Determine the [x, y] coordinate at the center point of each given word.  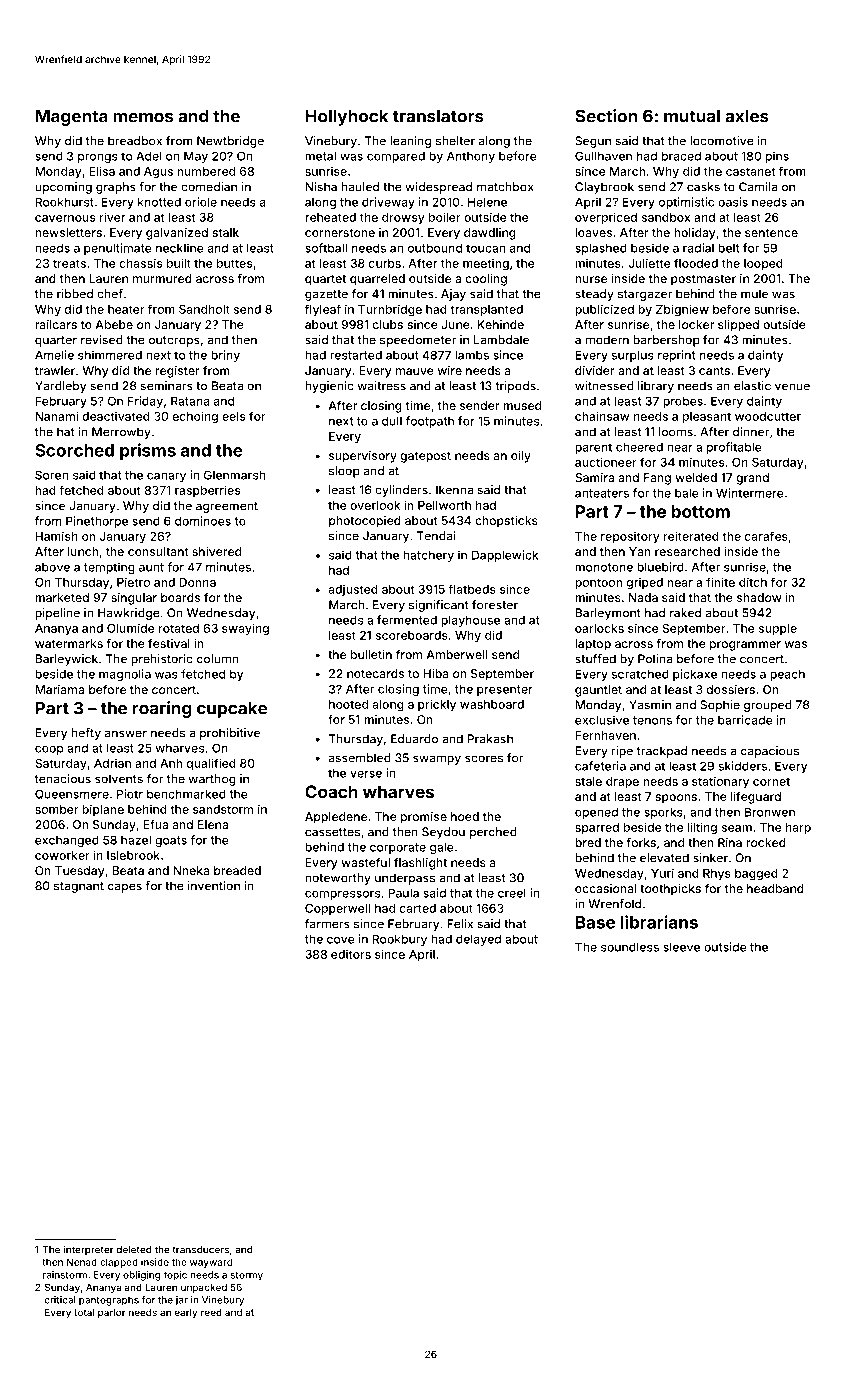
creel [512, 893]
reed [211, 1312]
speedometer [418, 341]
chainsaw [602, 416]
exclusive [602, 720]
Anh [171, 763]
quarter [56, 341]
